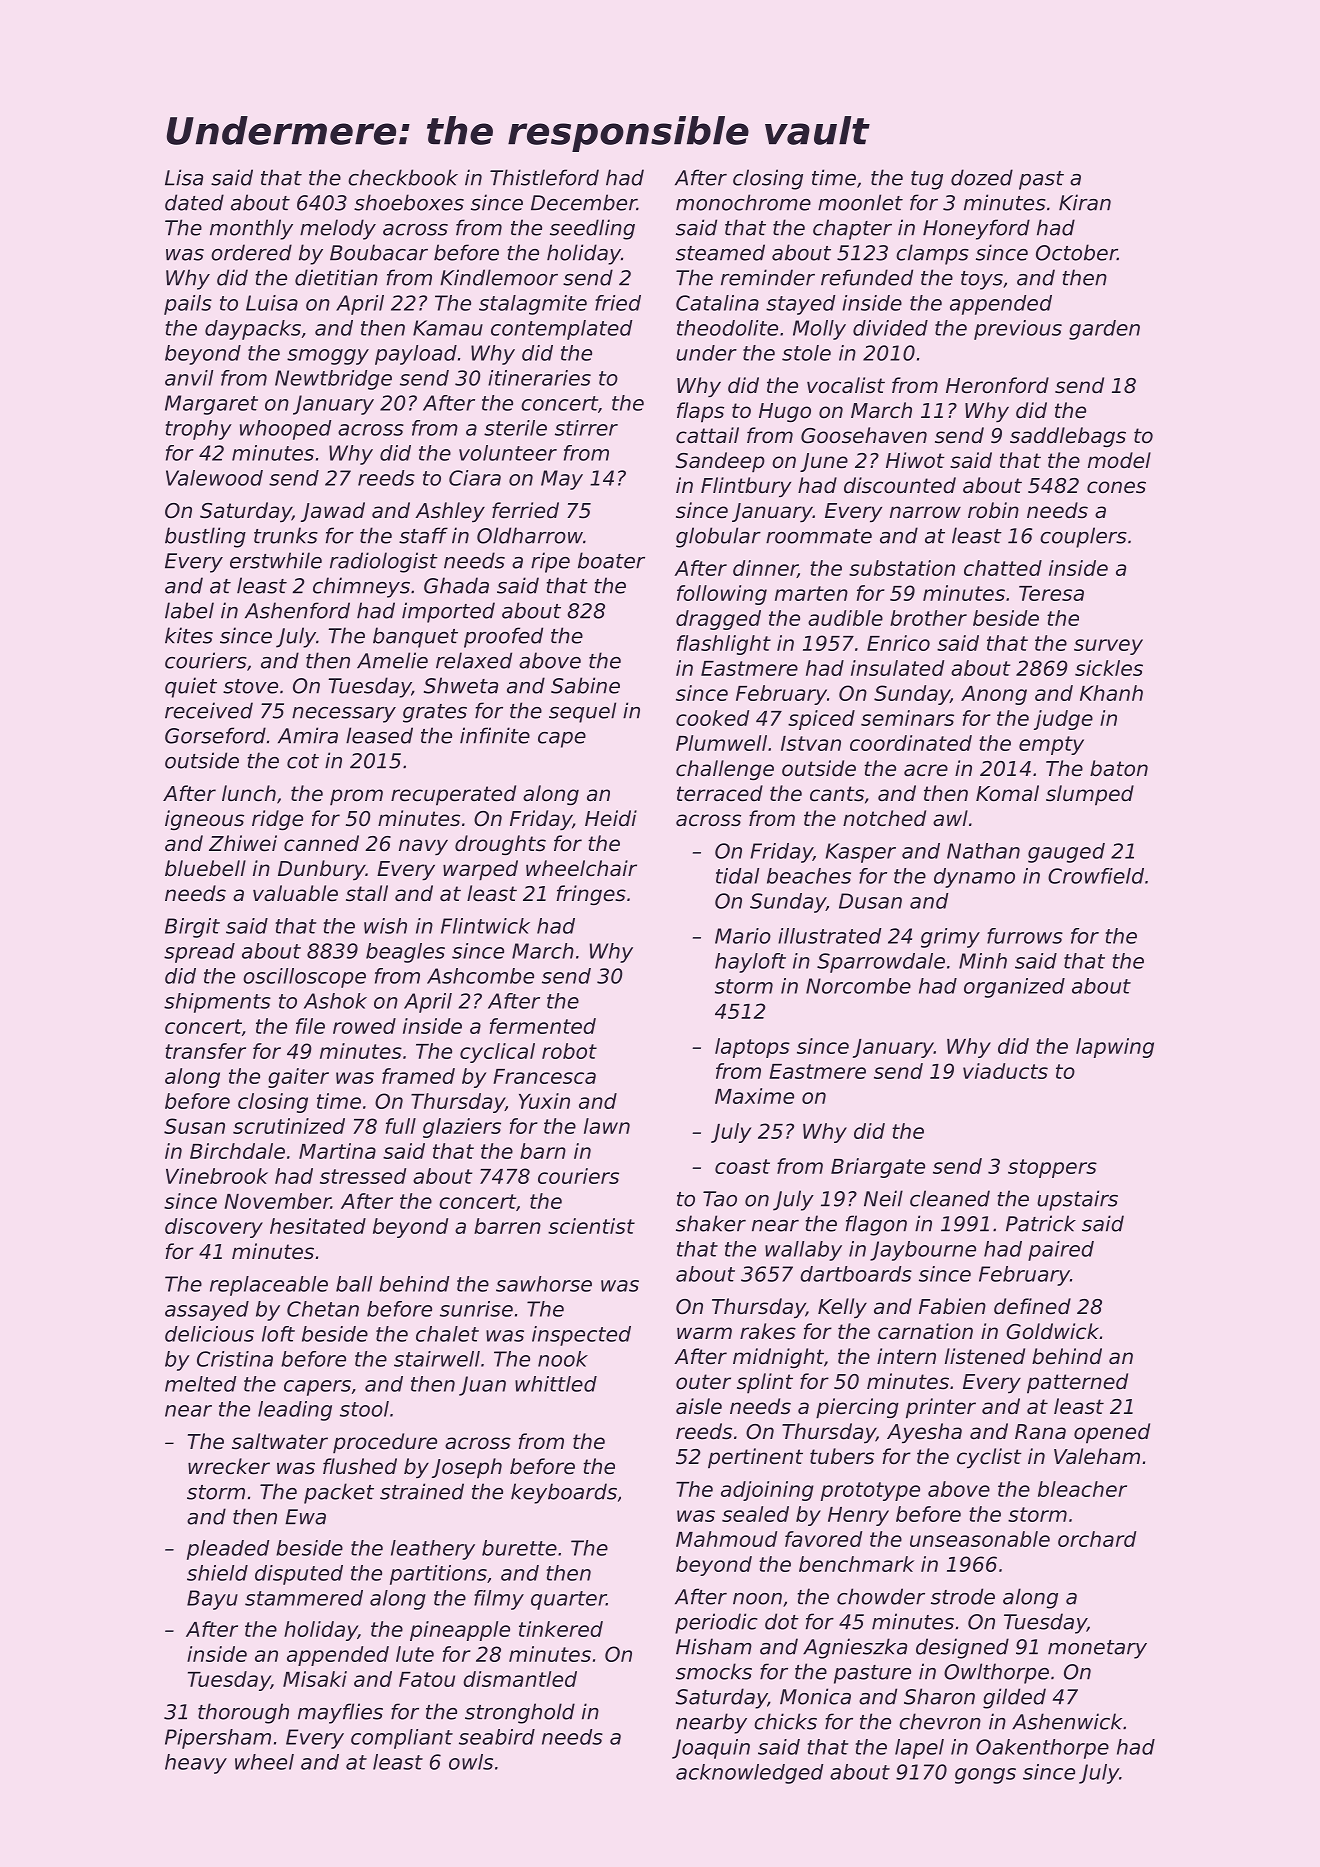 This screenshot has width=1320, height=1867. Describe the element at coordinates (1068, 437) in the screenshot. I see `saddlebags` at that location.
